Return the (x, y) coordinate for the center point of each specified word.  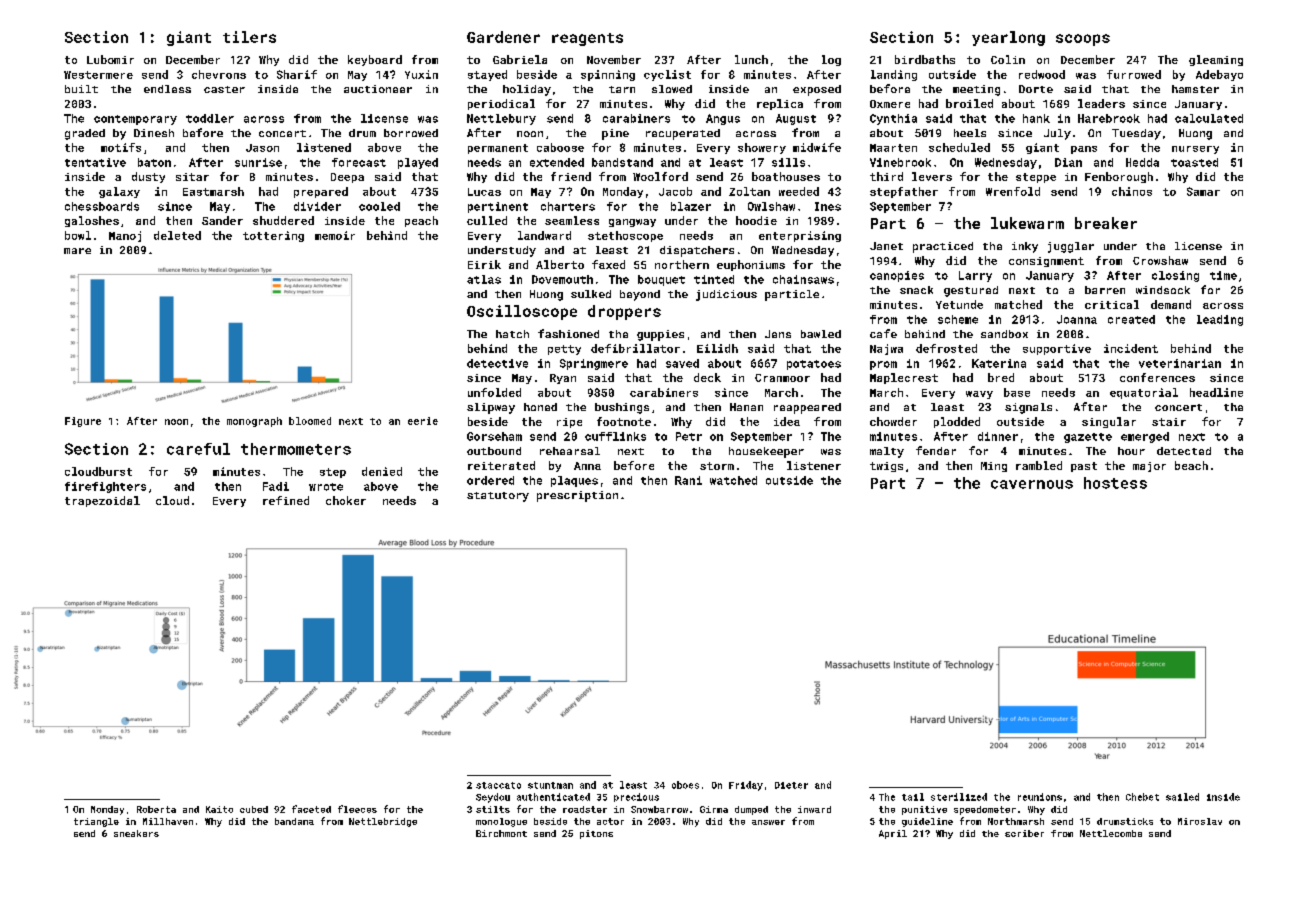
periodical (501, 104)
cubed (254, 809)
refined (286, 500)
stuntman (550, 785)
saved (682, 363)
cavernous (1032, 484)
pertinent (498, 207)
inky (1025, 247)
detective (497, 363)
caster (224, 89)
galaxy (119, 192)
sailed (1182, 797)
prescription (577, 496)
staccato (498, 785)
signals (1028, 408)
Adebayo (1219, 75)
